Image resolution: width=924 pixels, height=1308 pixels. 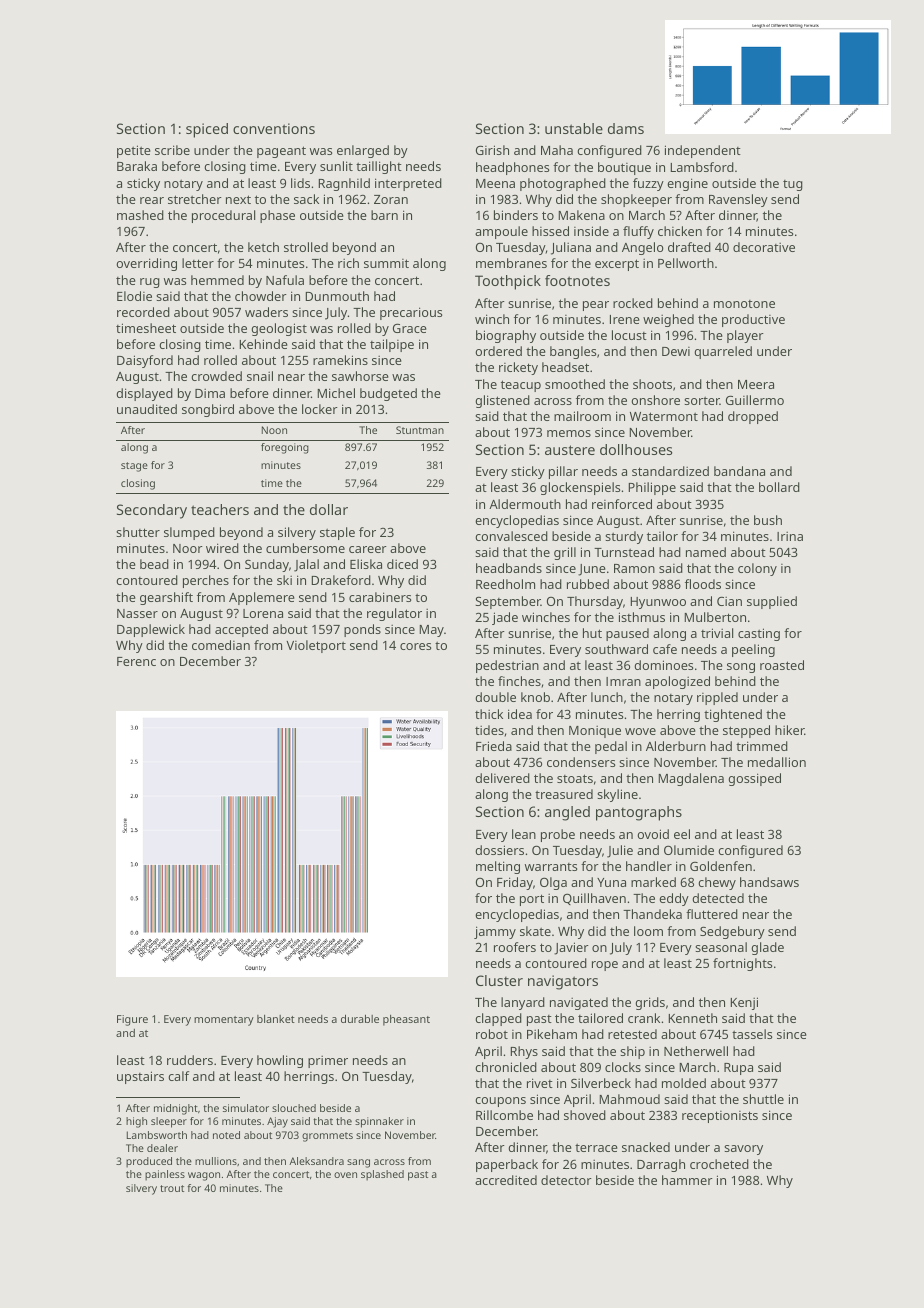 I want to click on spiced, so click(x=207, y=130).
